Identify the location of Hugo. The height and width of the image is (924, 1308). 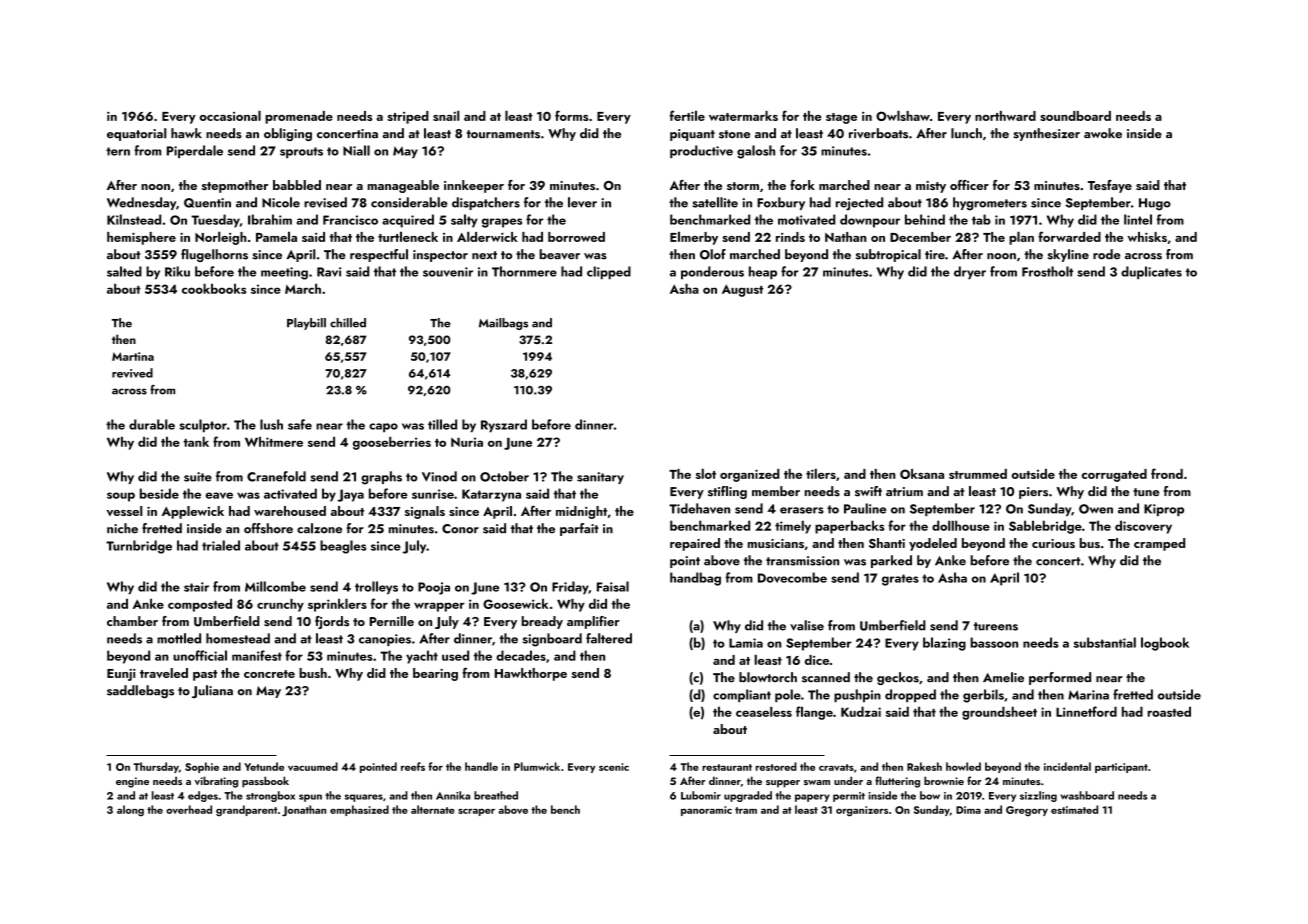
(1155, 204).
